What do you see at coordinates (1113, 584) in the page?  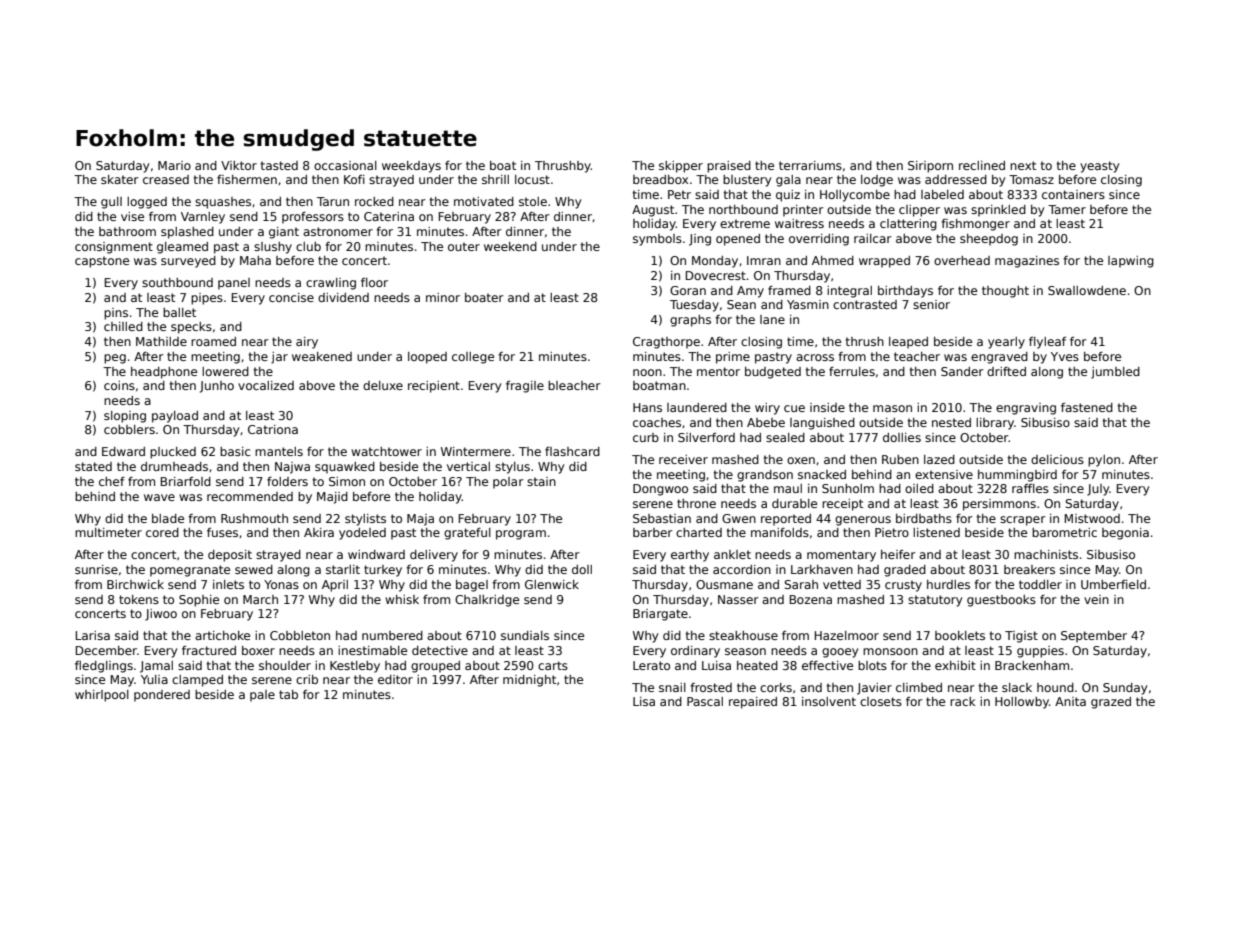 I see `Umberfield` at bounding box center [1113, 584].
